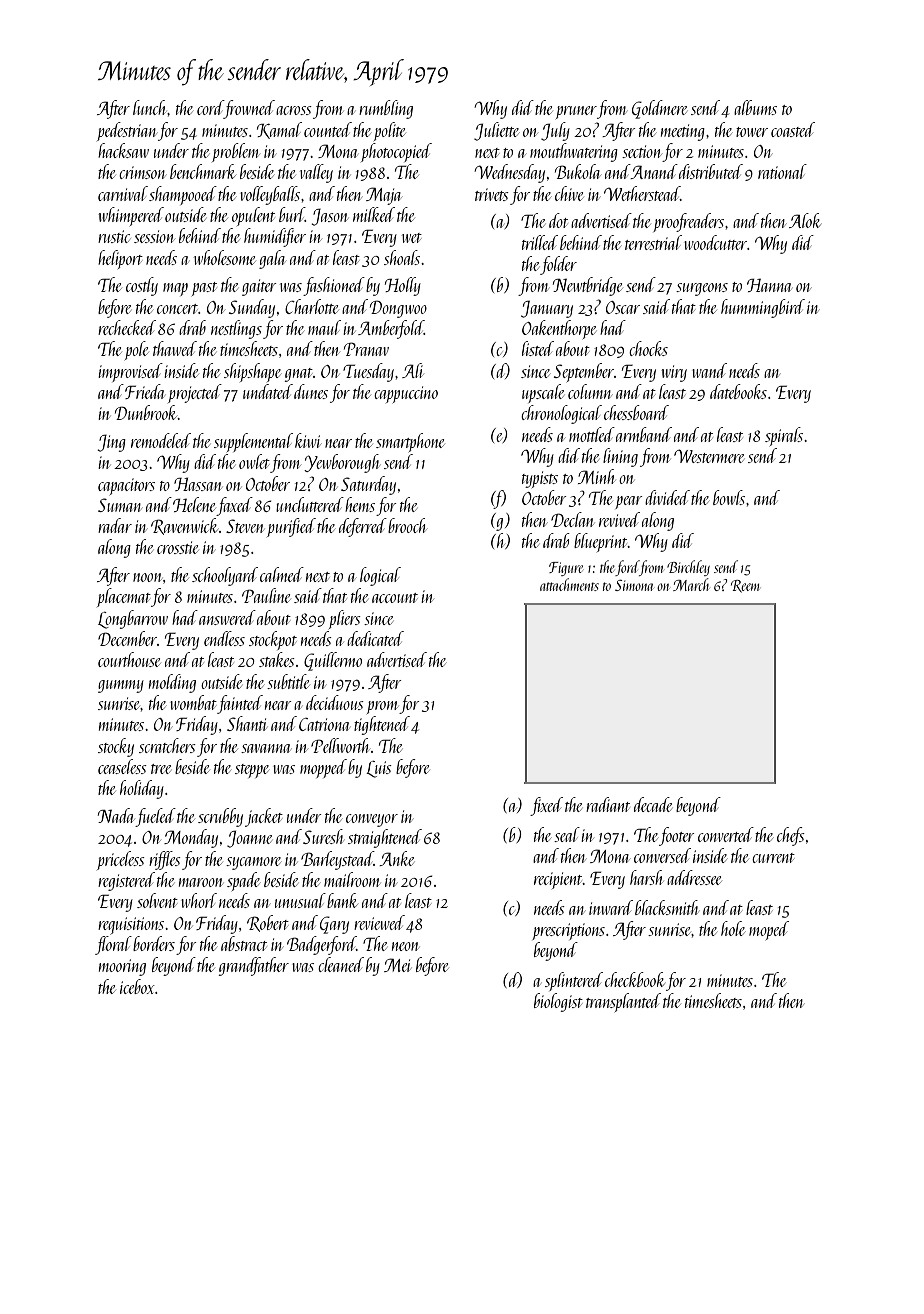 This screenshot has width=924, height=1314. Describe the element at coordinates (254, 966) in the screenshot. I see `grandfather` at that location.
